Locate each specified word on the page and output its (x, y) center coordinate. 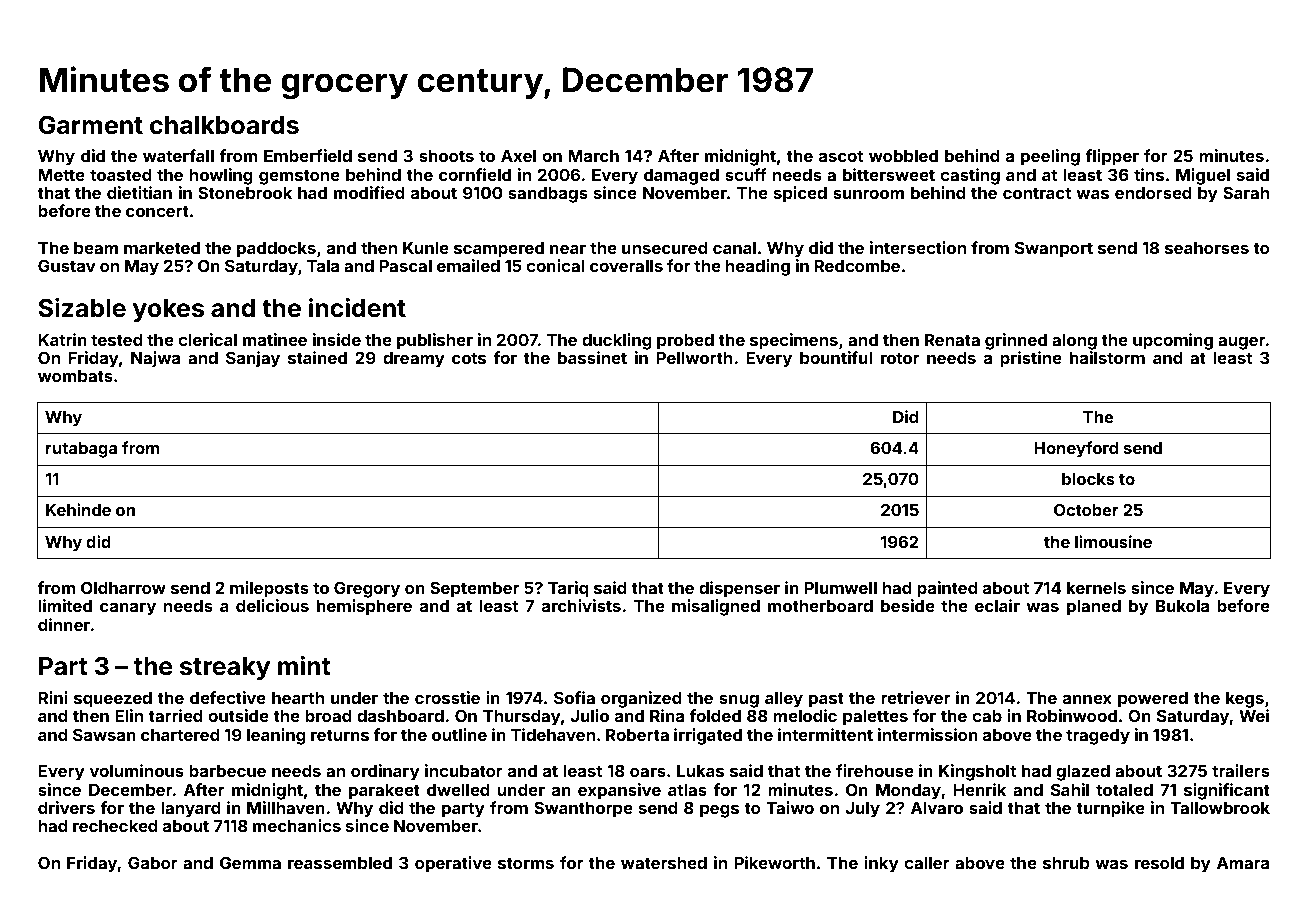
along (1074, 342)
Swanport (1053, 249)
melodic (805, 715)
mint (304, 665)
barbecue (227, 771)
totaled (1124, 790)
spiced (800, 194)
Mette (61, 175)
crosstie (447, 697)
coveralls (626, 266)
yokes (168, 310)
